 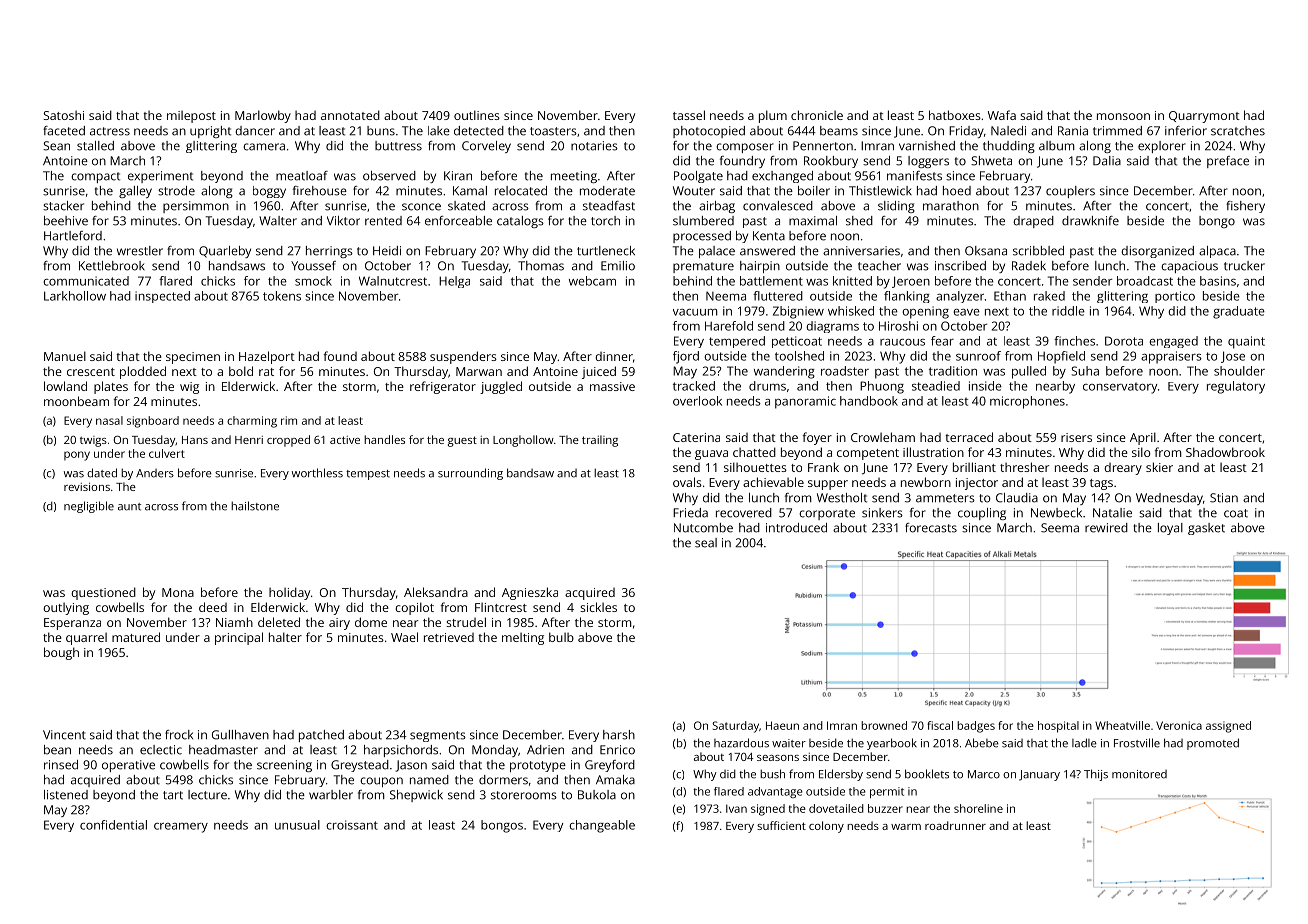 What do you see at coordinates (598, 607) in the screenshot?
I see `sickles` at bounding box center [598, 607].
